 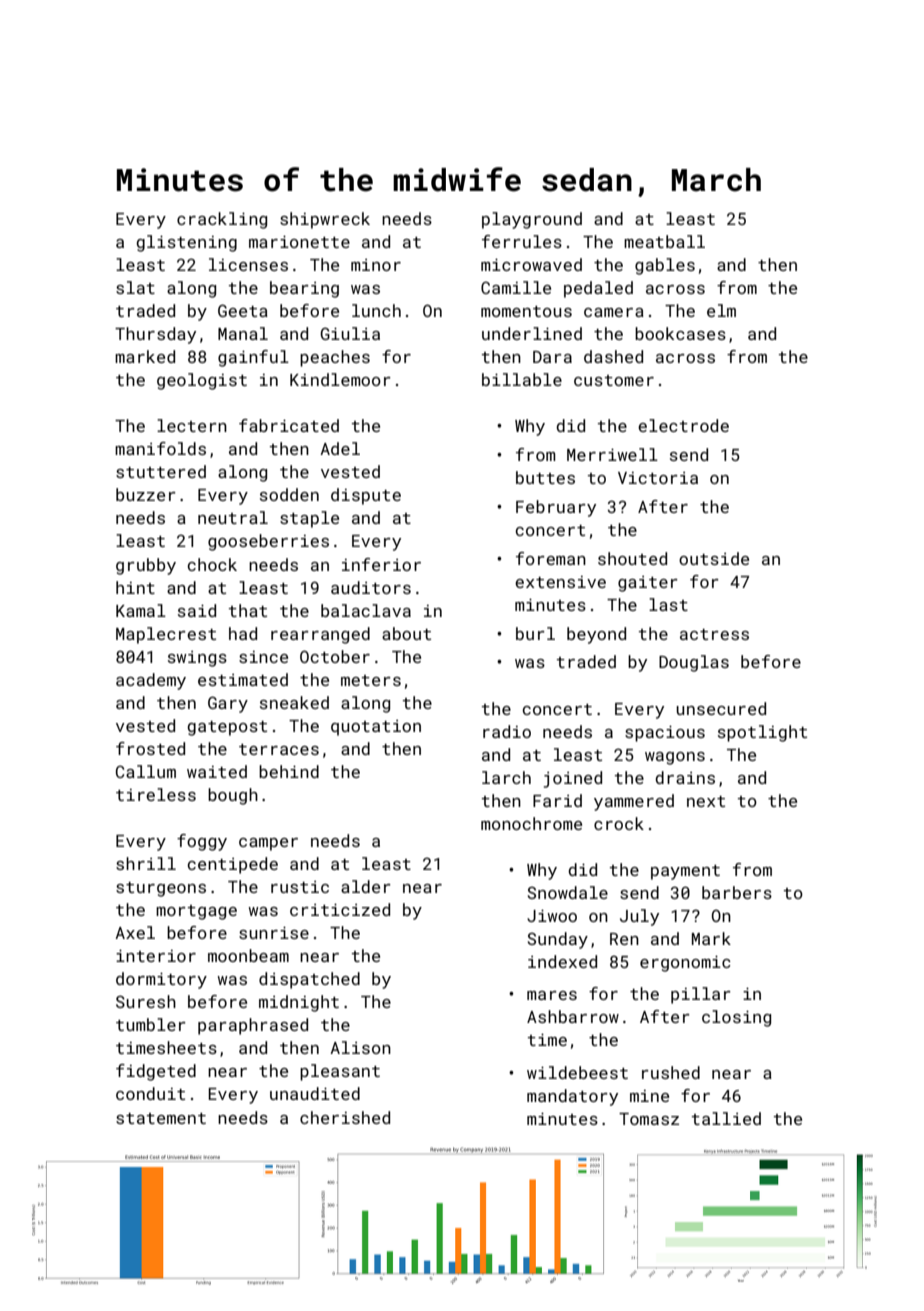 What do you see at coordinates (507, 731) in the image?
I see `radio` at bounding box center [507, 731].
